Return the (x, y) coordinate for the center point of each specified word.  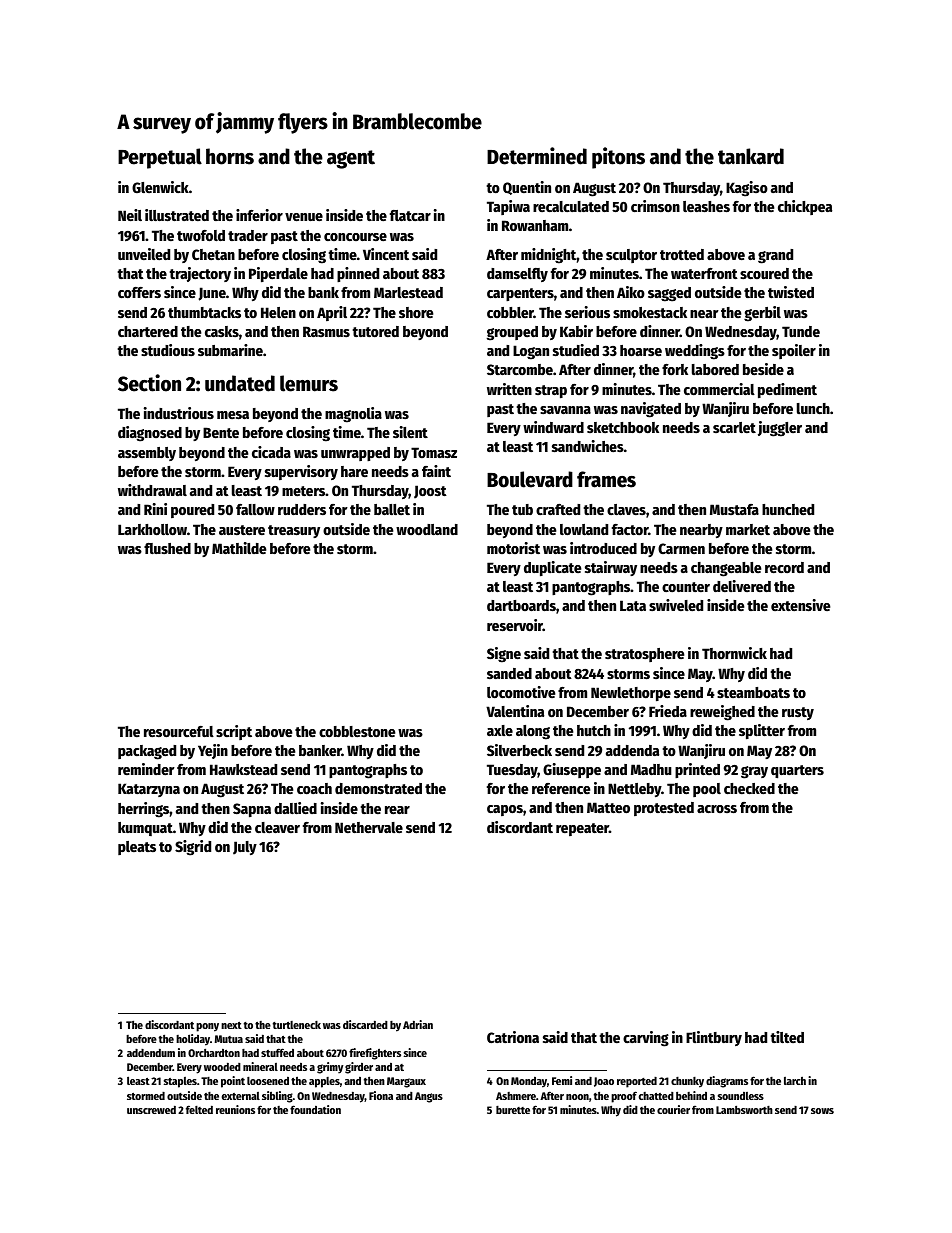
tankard (751, 156)
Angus (429, 1097)
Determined (537, 156)
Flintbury (714, 1038)
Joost (430, 492)
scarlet (734, 427)
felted (199, 1109)
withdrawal (152, 490)
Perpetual (160, 158)
